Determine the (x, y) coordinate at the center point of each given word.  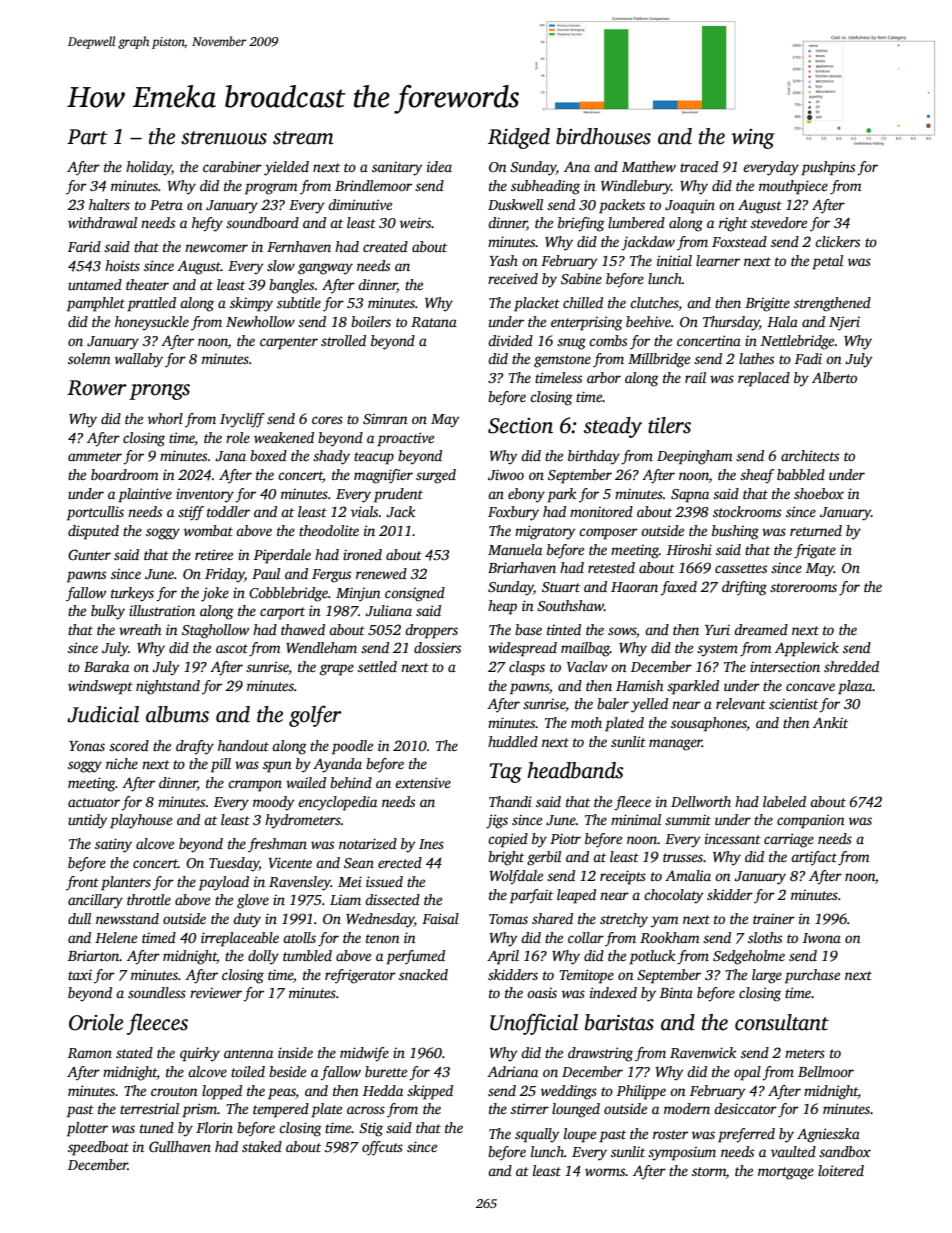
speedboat (98, 1148)
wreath (140, 629)
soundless (157, 992)
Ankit (830, 722)
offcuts (382, 1148)
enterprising (587, 323)
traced (699, 166)
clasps (527, 668)
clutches (654, 302)
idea (439, 166)
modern (687, 1108)
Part (87, 137)
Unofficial (534, 1024)
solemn (89, 358)
